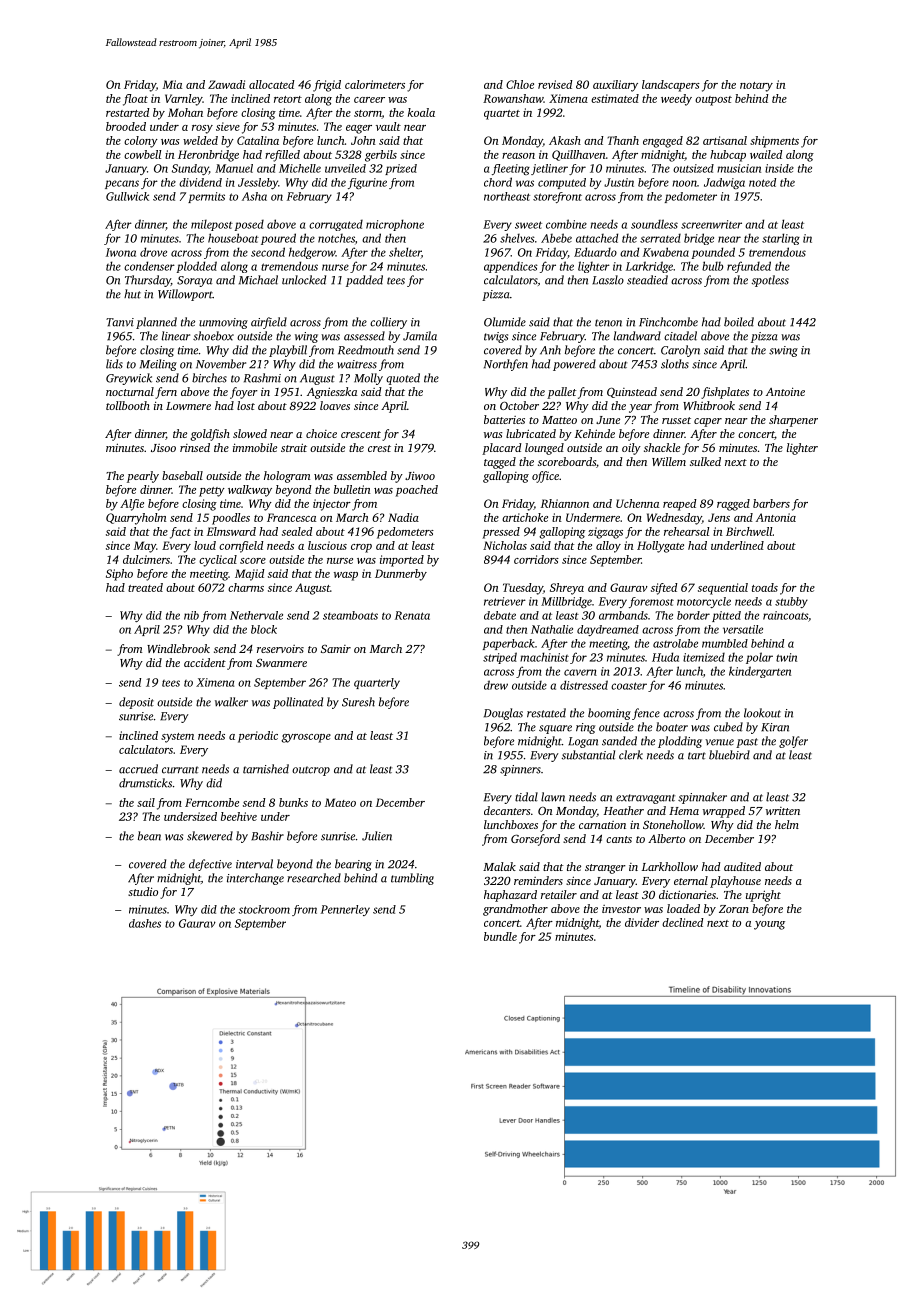  Describe the element at coordinates (769, 925) in the image. I see `young` at that location.
